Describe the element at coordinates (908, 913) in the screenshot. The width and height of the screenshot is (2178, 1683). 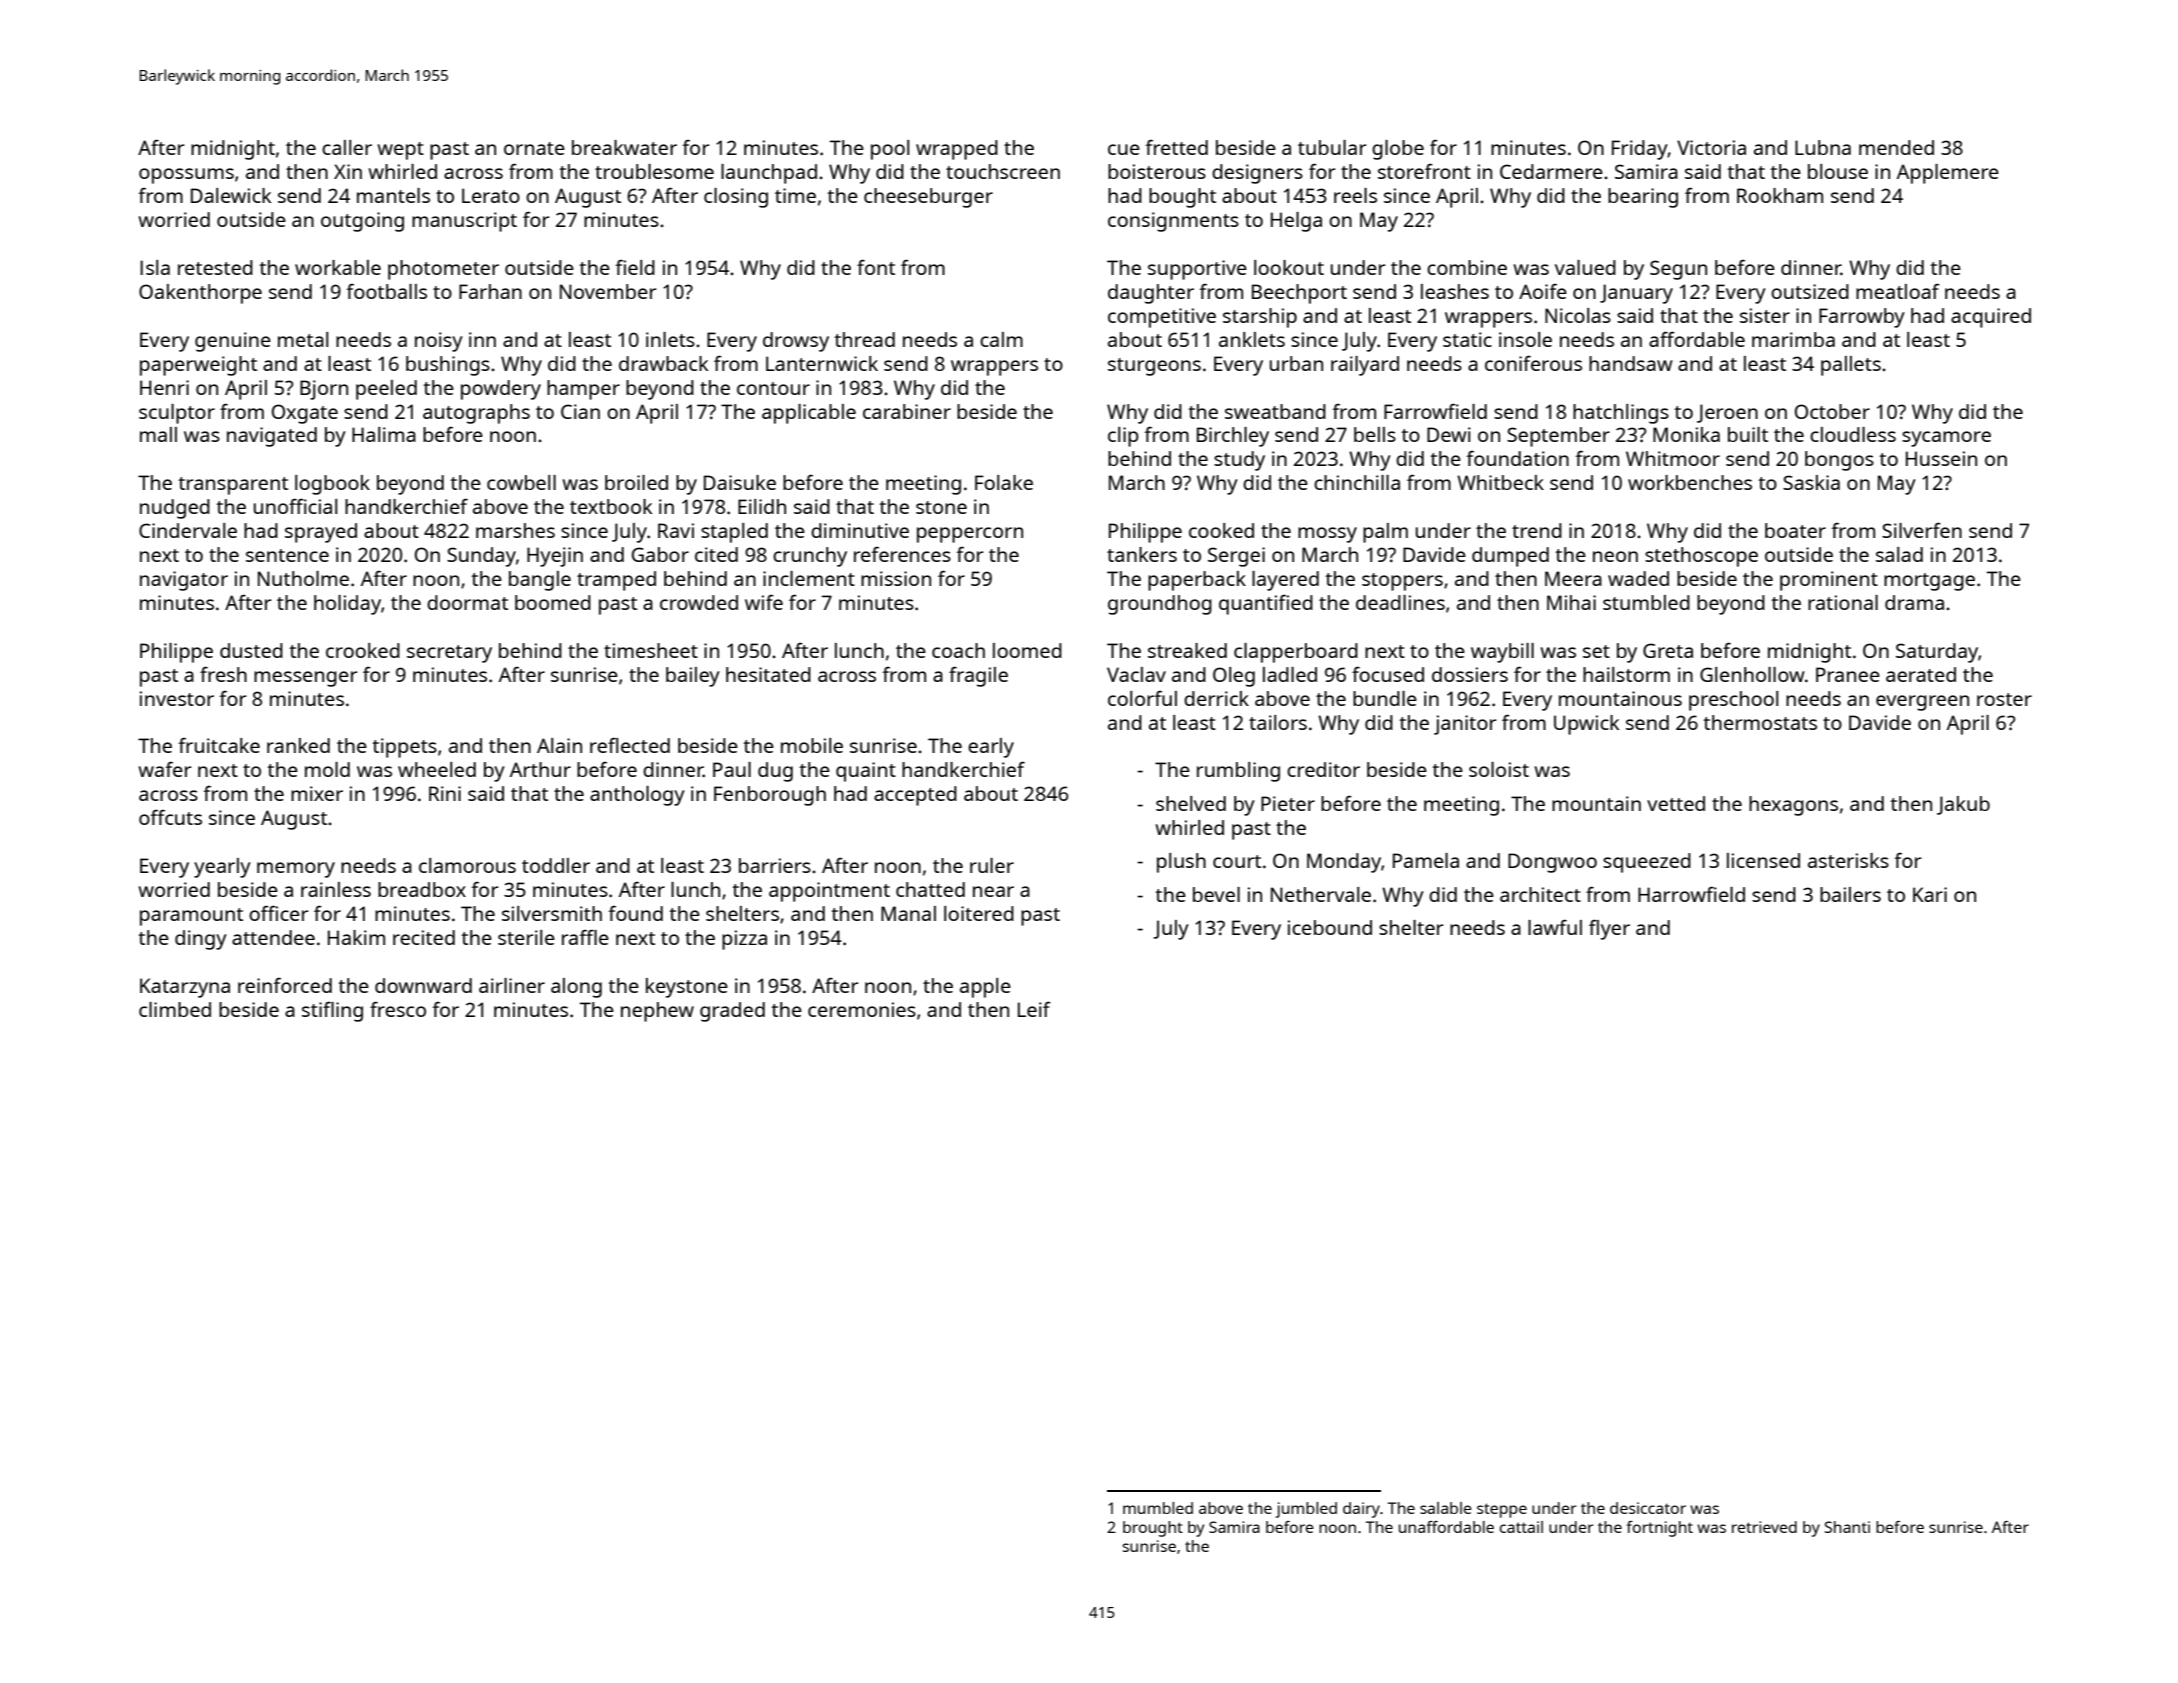
I see `Manal` at that location.
